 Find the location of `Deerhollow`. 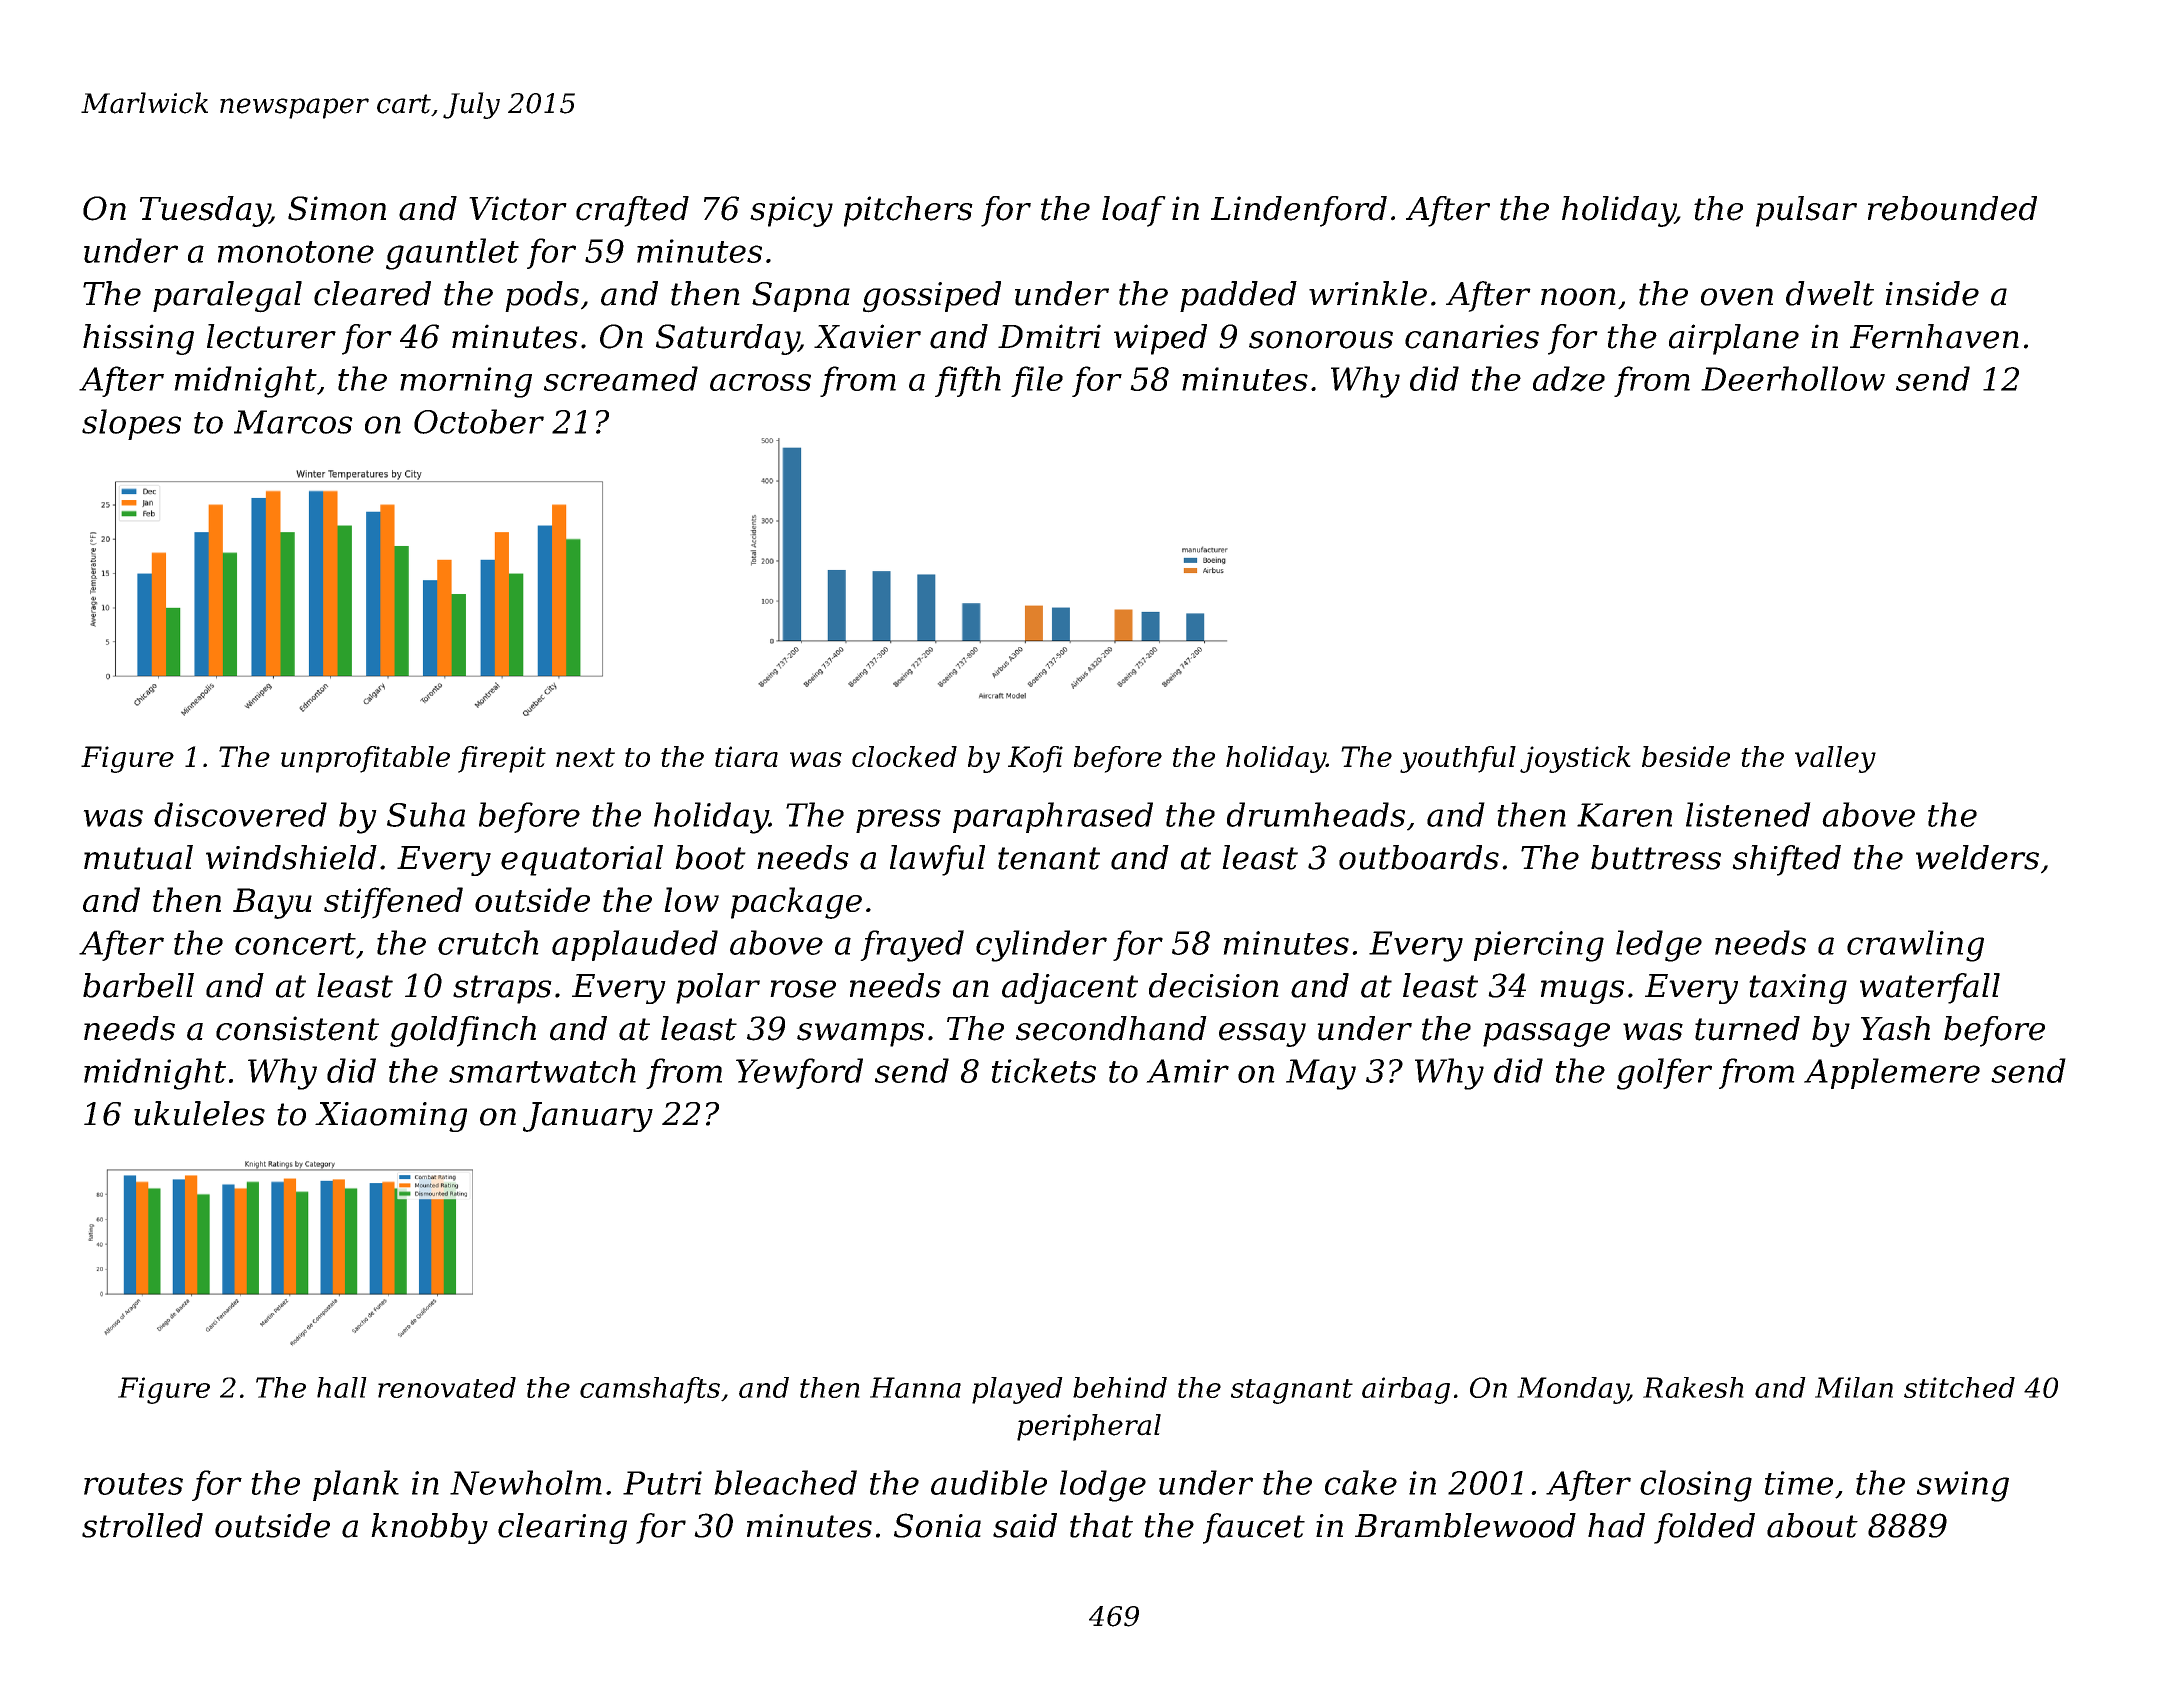

Deerhollow is located at coordinates (1793, 378).
